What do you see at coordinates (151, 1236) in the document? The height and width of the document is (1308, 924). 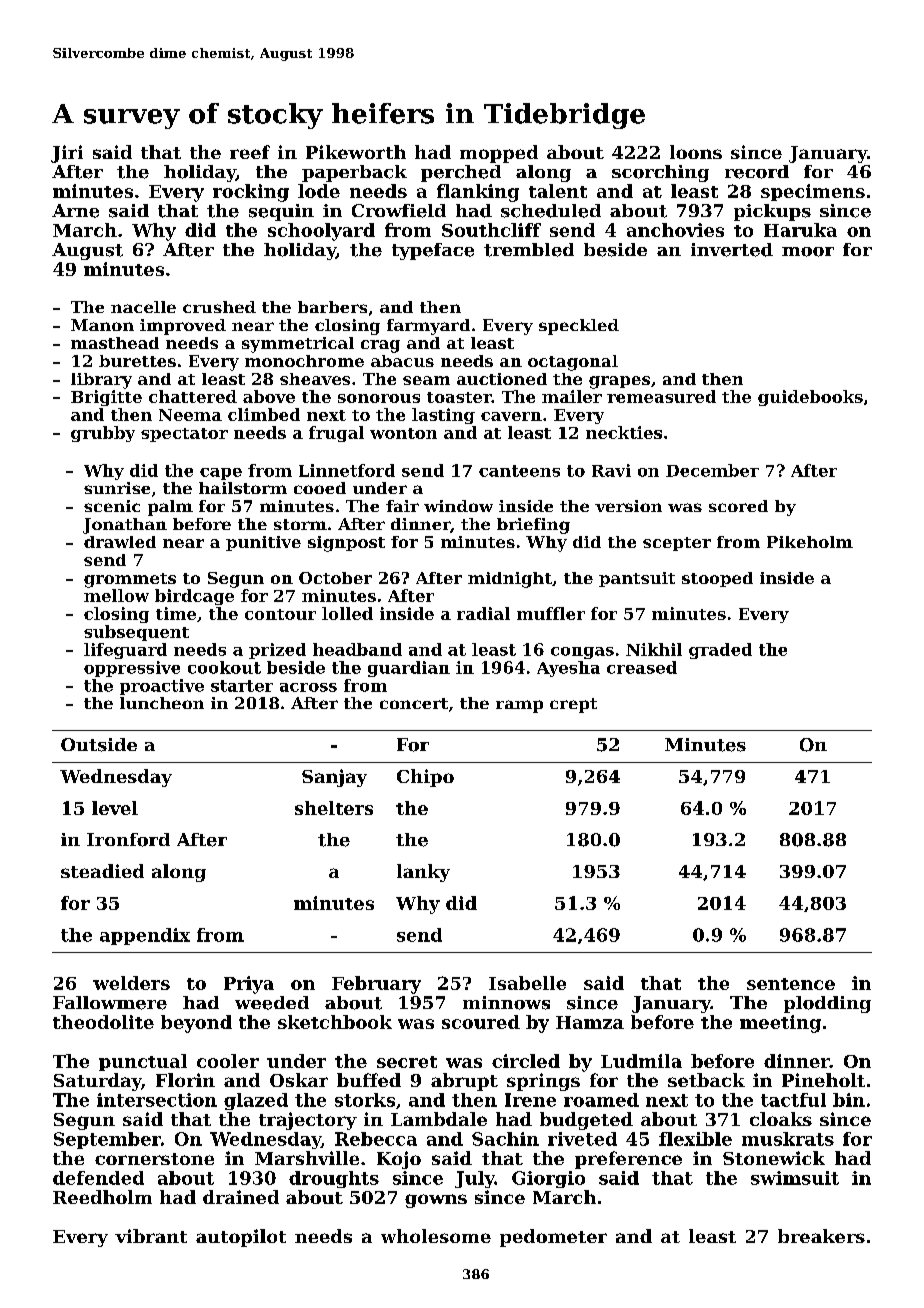 I see `vibrant` at bounding box center [151, 1236].
